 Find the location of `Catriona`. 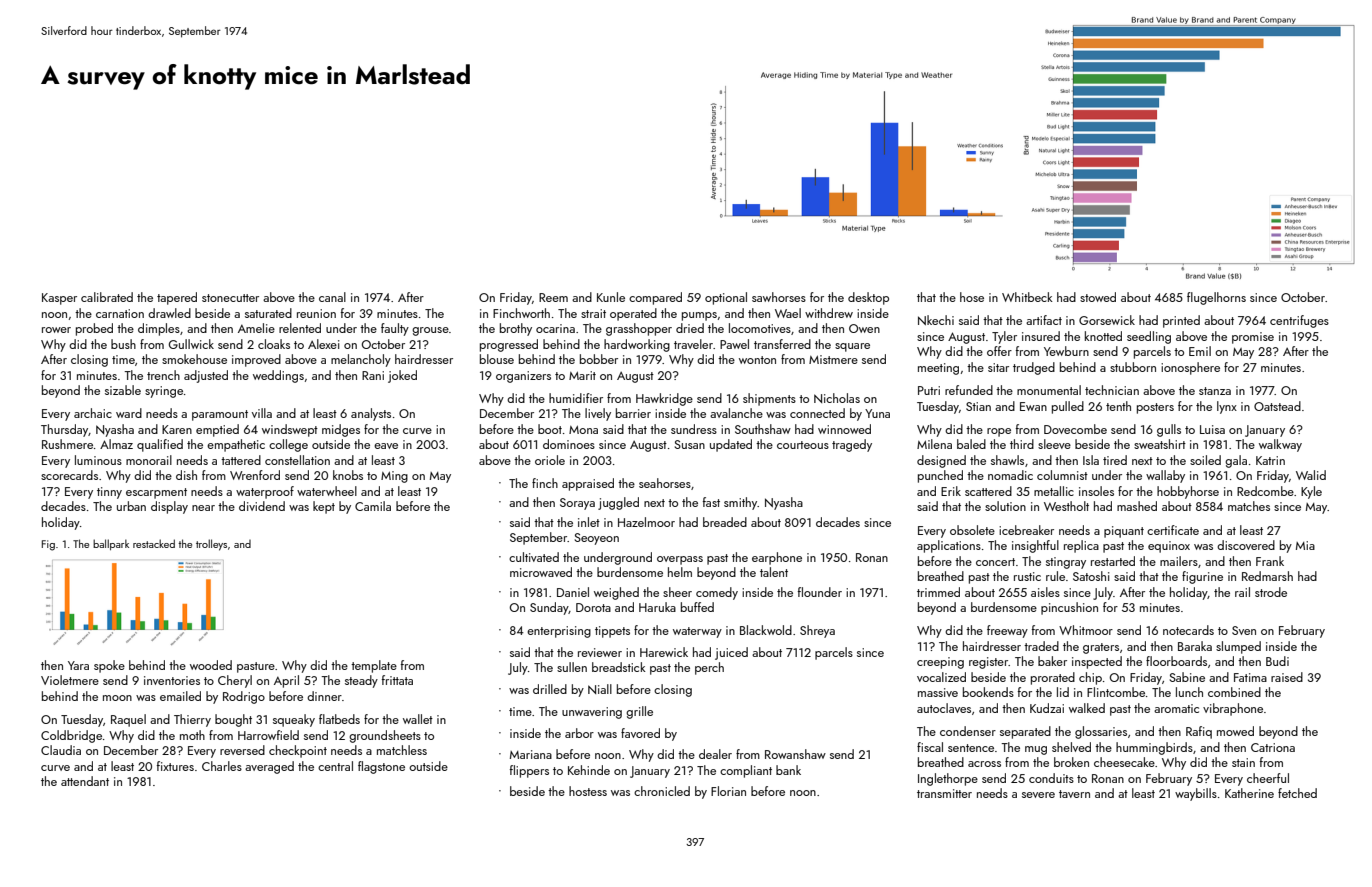

Catriona is located at coordinates (1273, 747).
